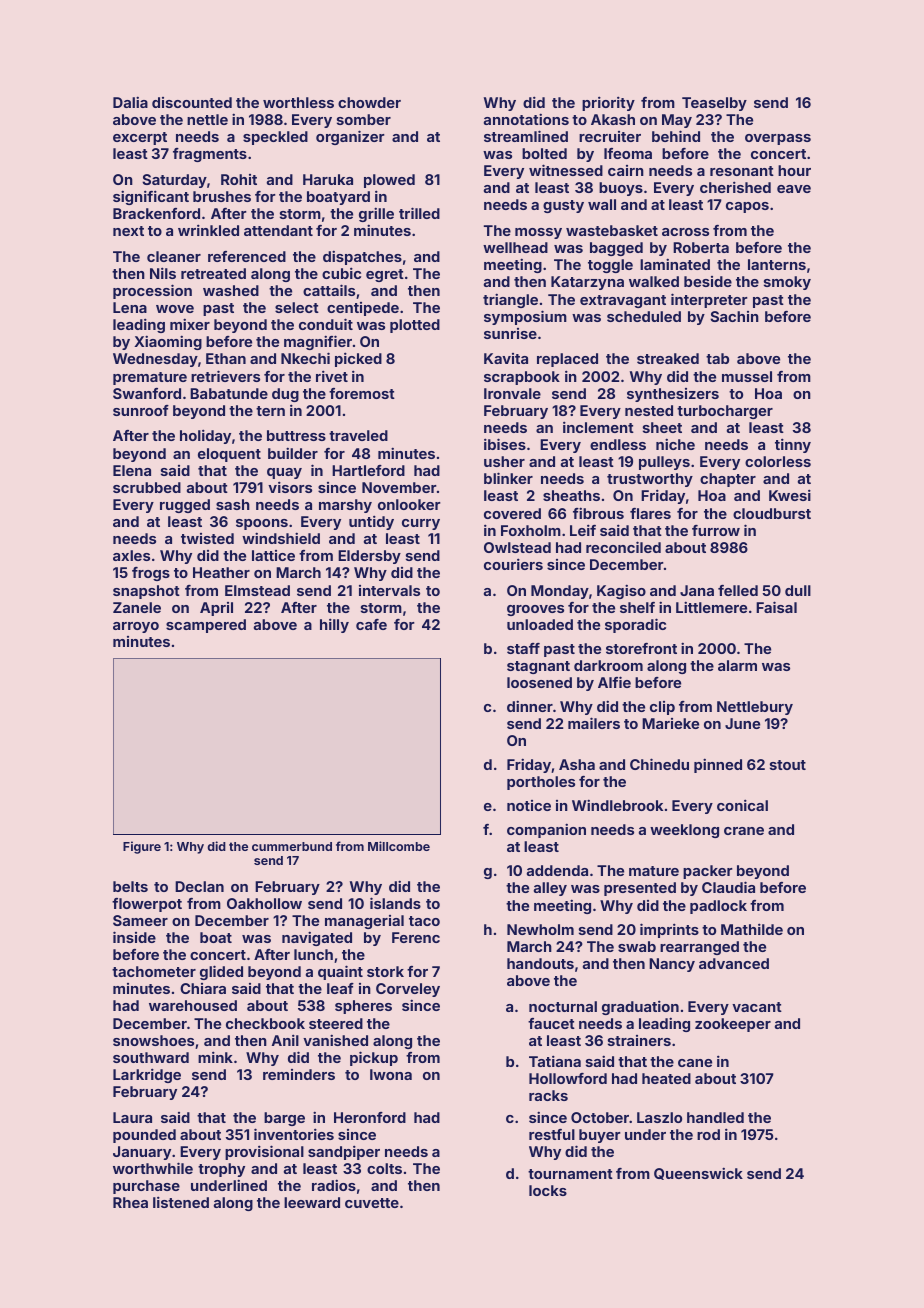  What do you see at coordinates (370, 1117) in the screenshot?
I see `Heronford` at bounding box center [370, 1117].
